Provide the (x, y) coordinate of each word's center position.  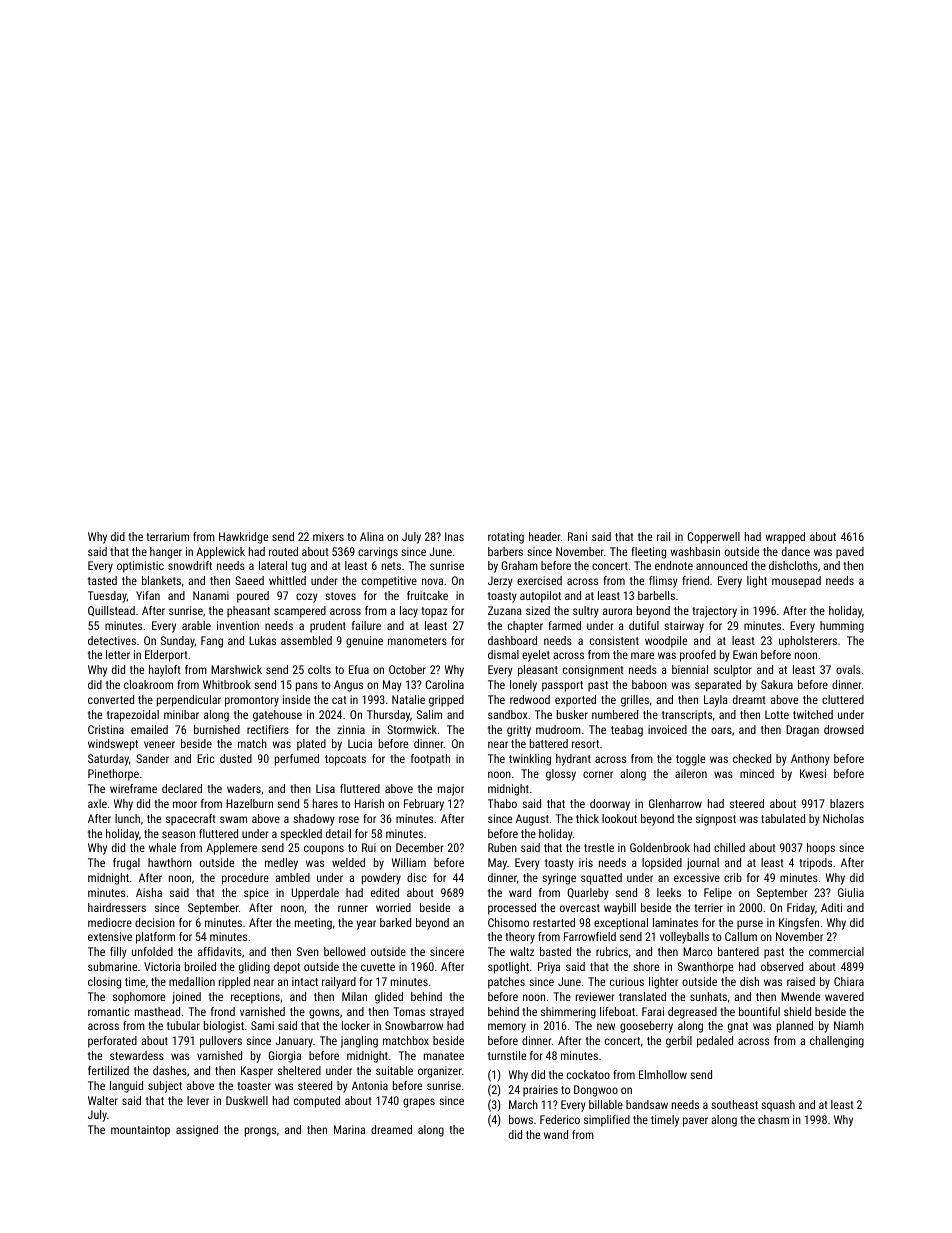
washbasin (695, 551)
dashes (170, 1070)
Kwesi (813, 773)
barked (395, 922)
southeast (734, 1104)
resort (585, 744)
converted (111, 699)
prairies (540, 1091)
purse (750, 925)
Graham (519, 565)
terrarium (167, 536)
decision (155, 922)
